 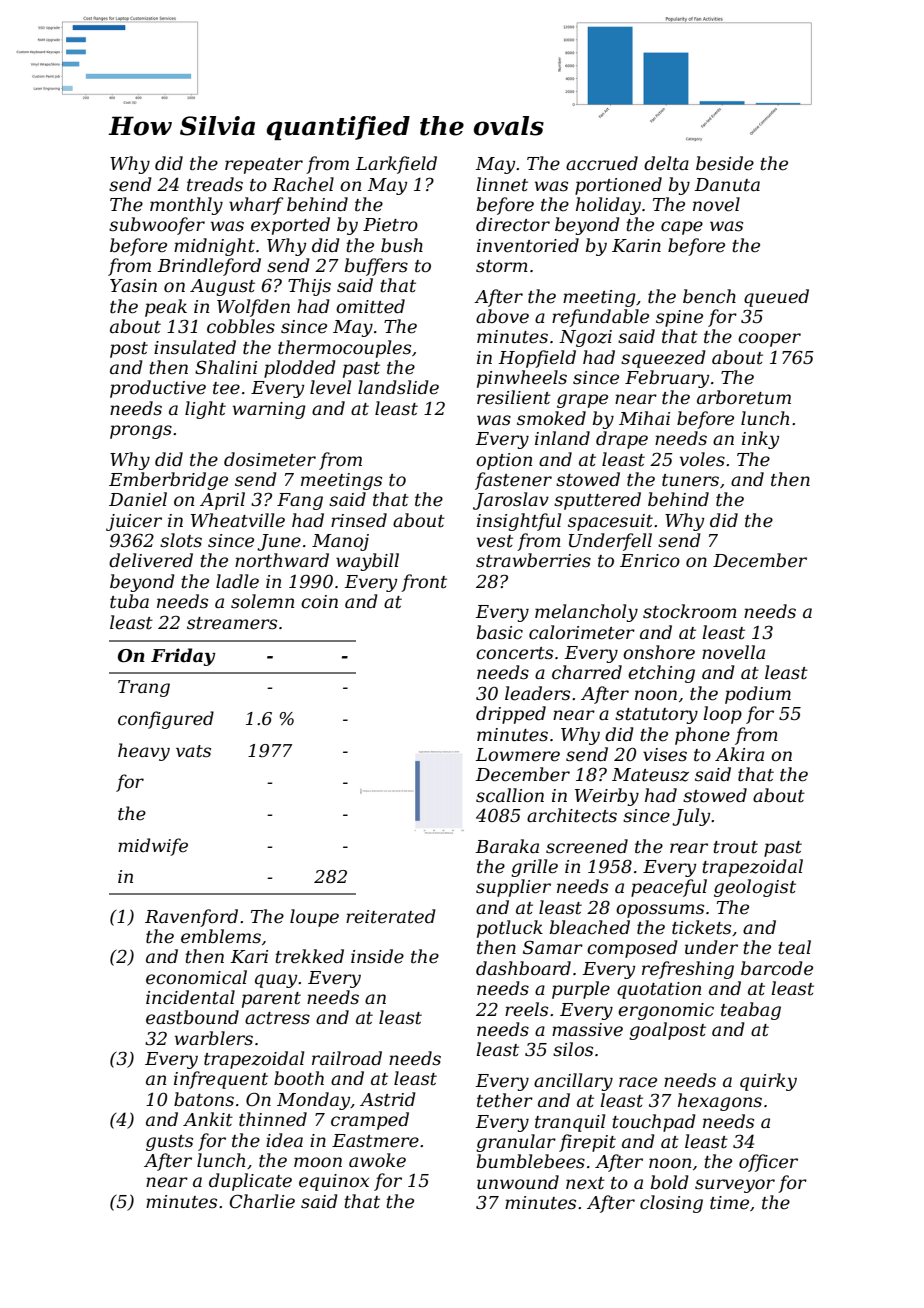 I want to click on subwoofer, so click(x=157, y=226).
